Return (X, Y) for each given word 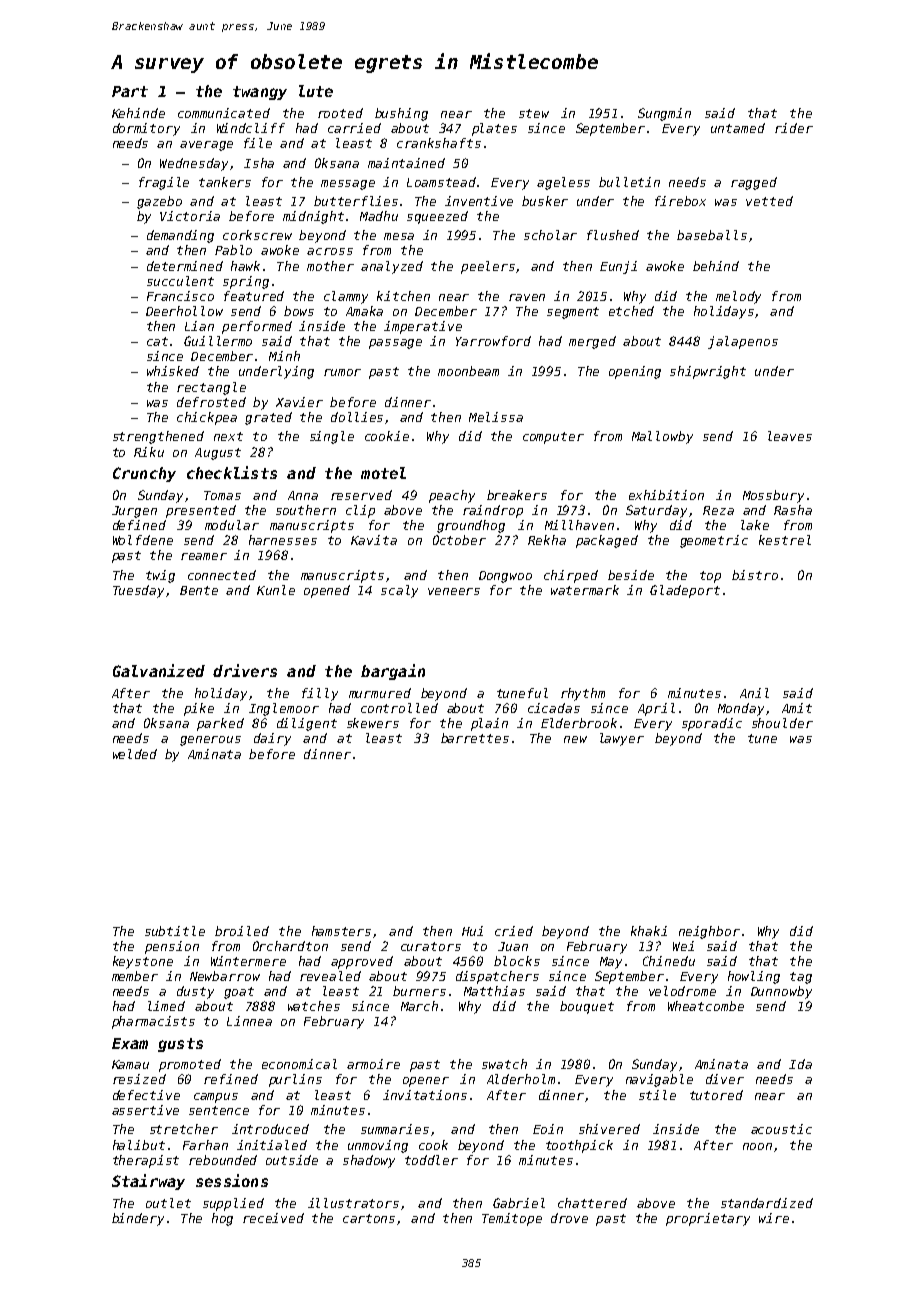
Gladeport (685, 591)
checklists (232, 472)
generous (210, 741)
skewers (373, 723)
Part (130, 91)
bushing (401, 114)
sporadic (712, 724)
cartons (369, 1218)
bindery (138, 1219)
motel (383, 473)
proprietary (708, 1219)
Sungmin (664, 114)
